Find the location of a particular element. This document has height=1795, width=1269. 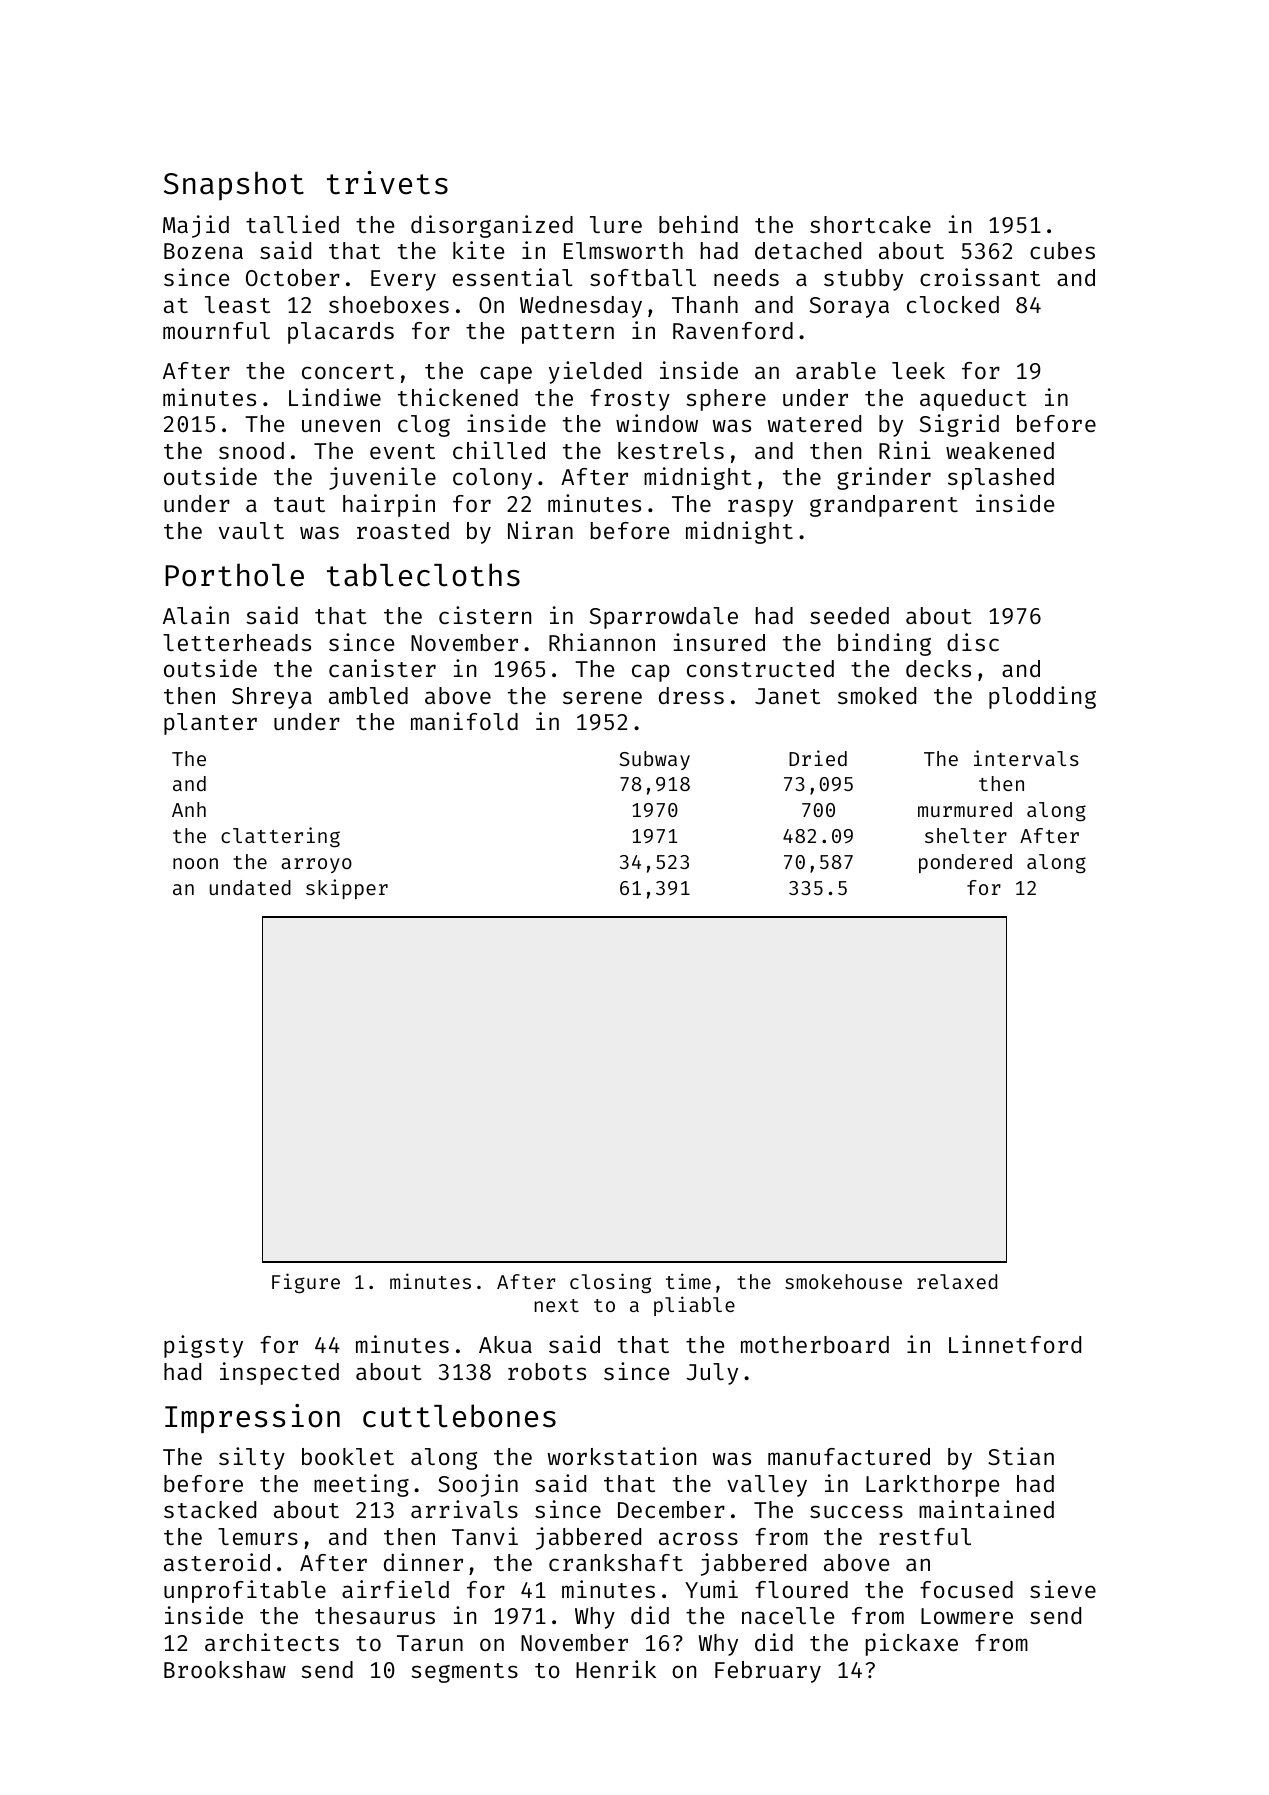

Brookshaw is located at coordinates (225, 1669).
